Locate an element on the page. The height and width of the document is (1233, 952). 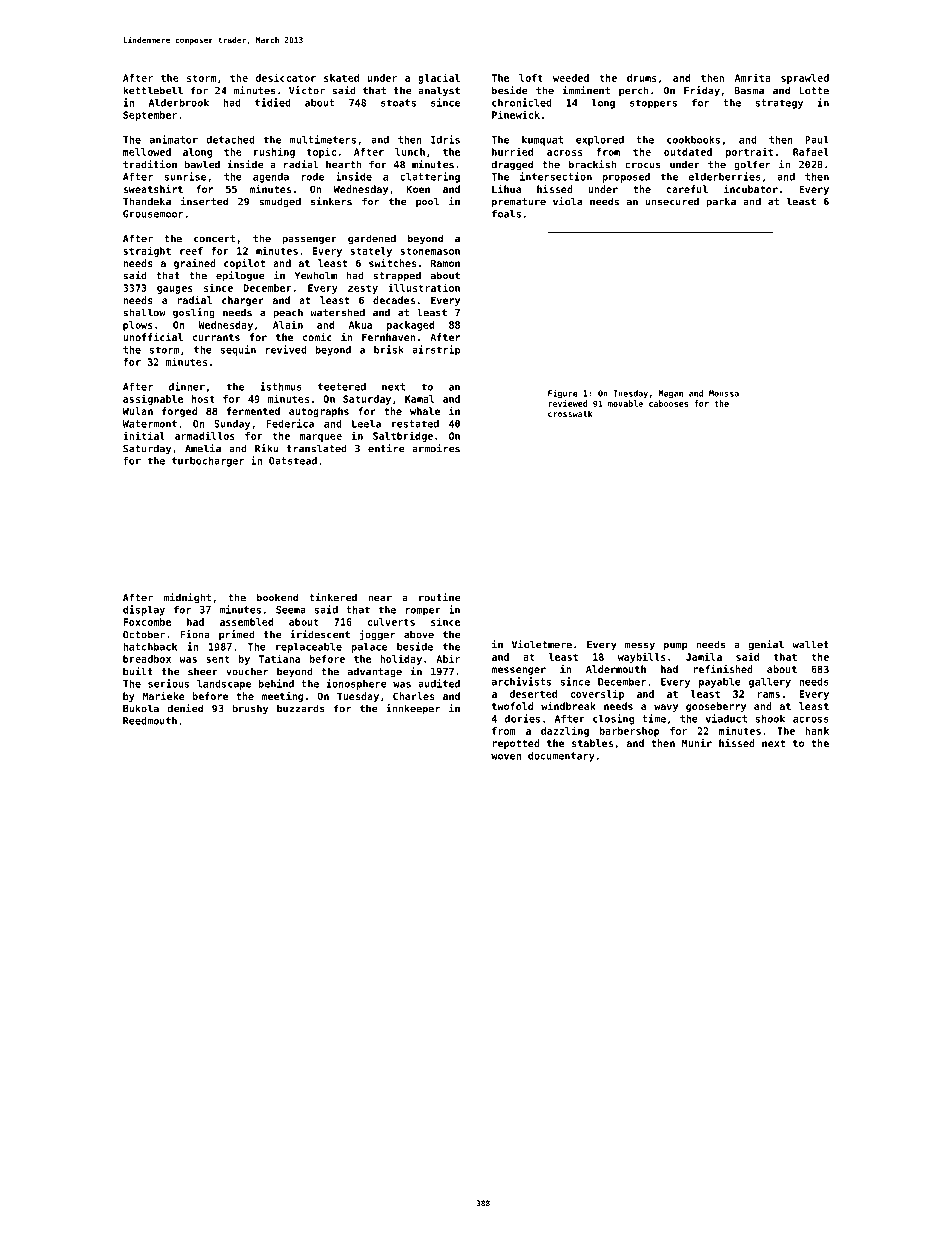
kettlebell is located at coordinates (153, 90).
